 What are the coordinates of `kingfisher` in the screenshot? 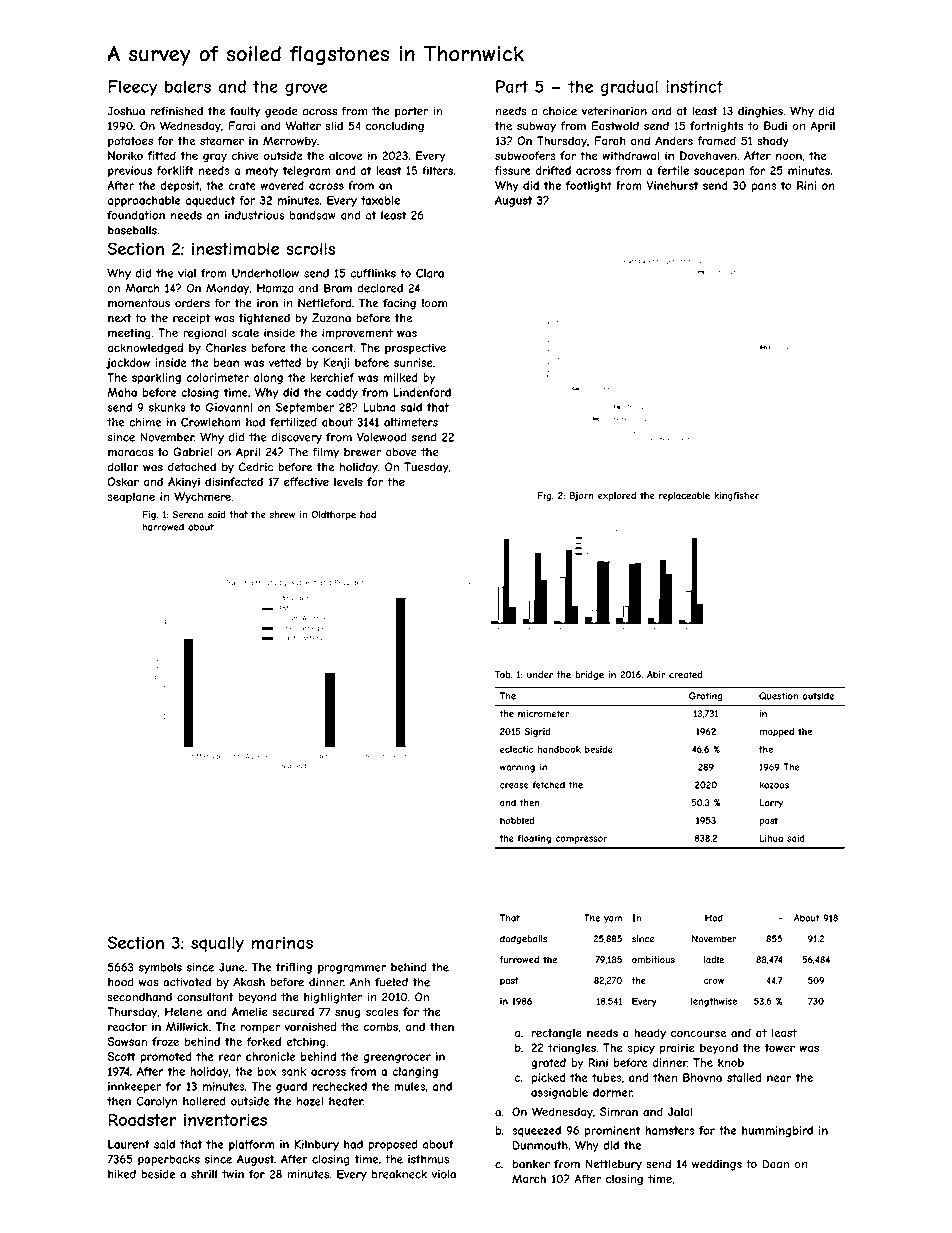 It's located at (736, 496).
